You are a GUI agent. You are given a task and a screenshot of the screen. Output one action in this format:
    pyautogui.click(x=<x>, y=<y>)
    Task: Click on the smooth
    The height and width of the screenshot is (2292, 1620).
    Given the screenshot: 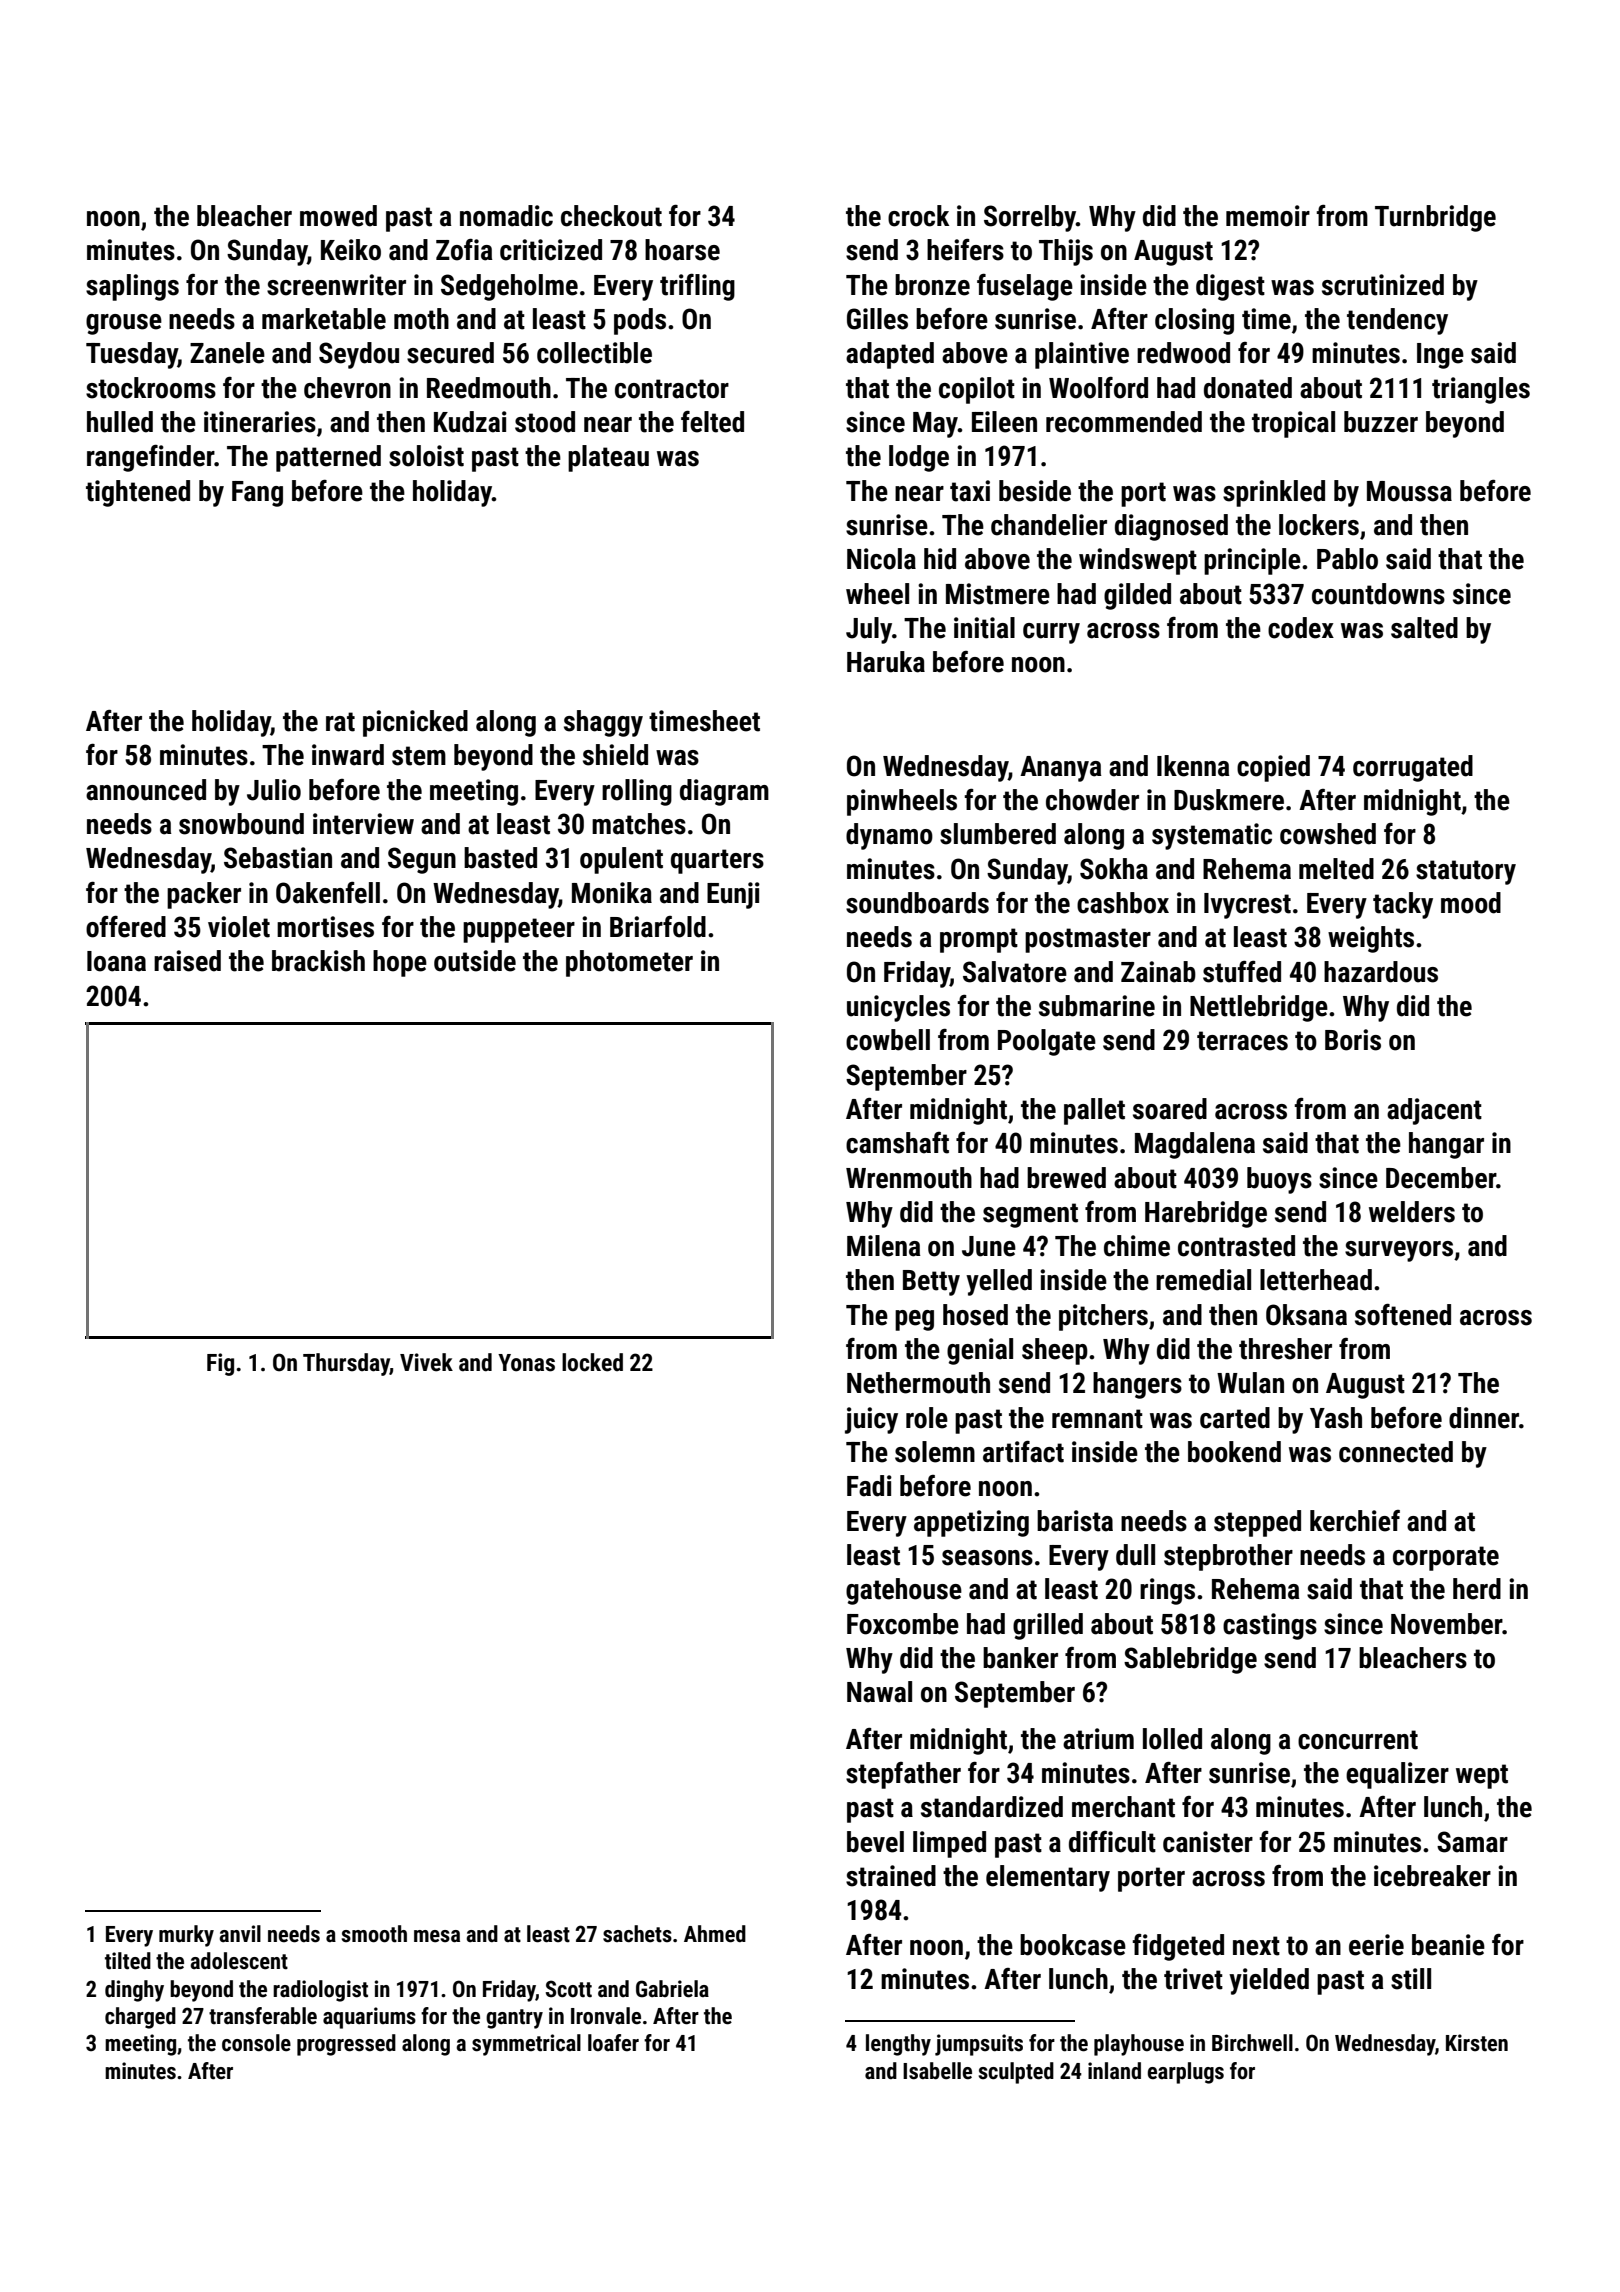 What is the action you would take?
    pyautogui.click(x=374, y=1934)
